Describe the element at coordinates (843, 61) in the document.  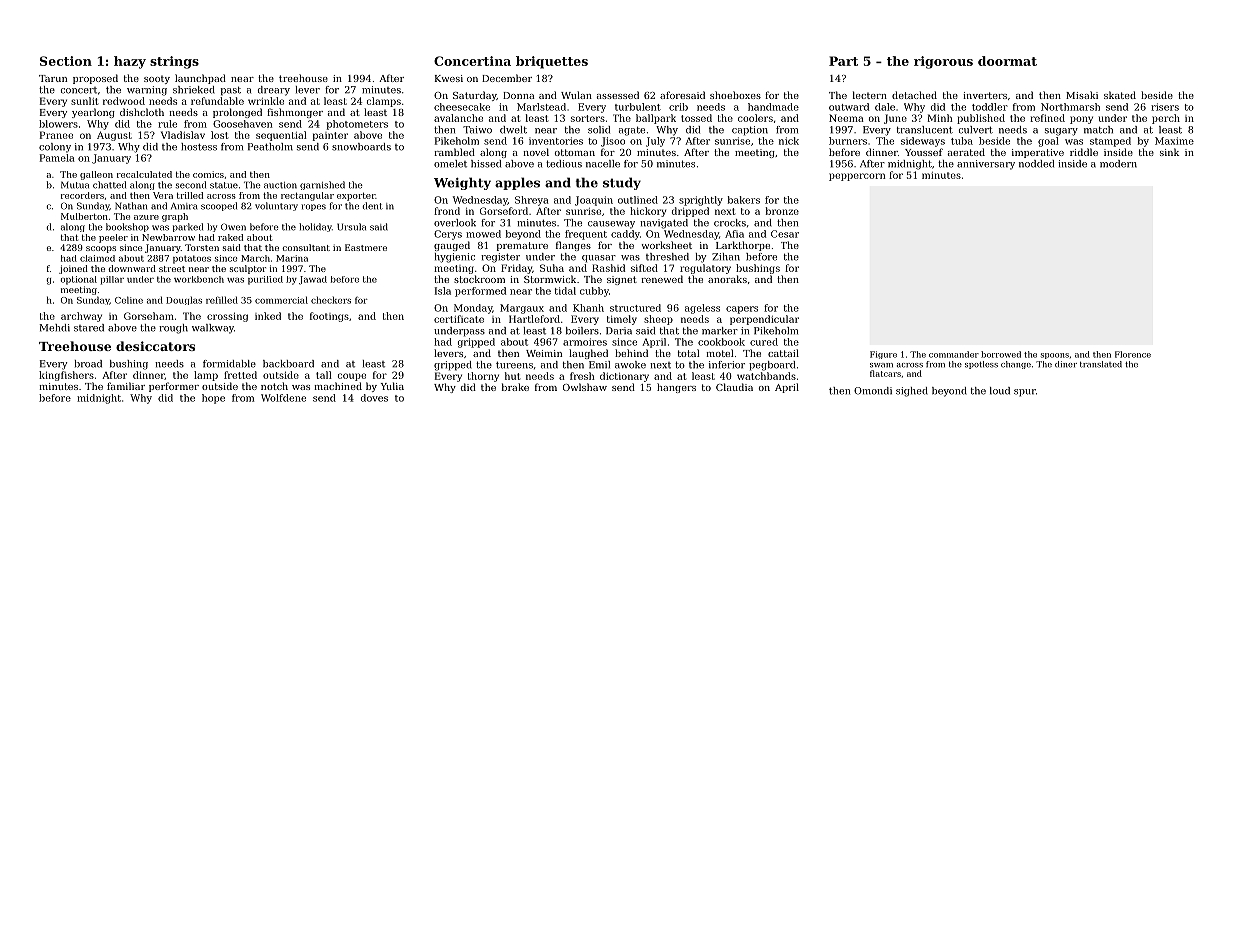
I see `Part` at that location.
